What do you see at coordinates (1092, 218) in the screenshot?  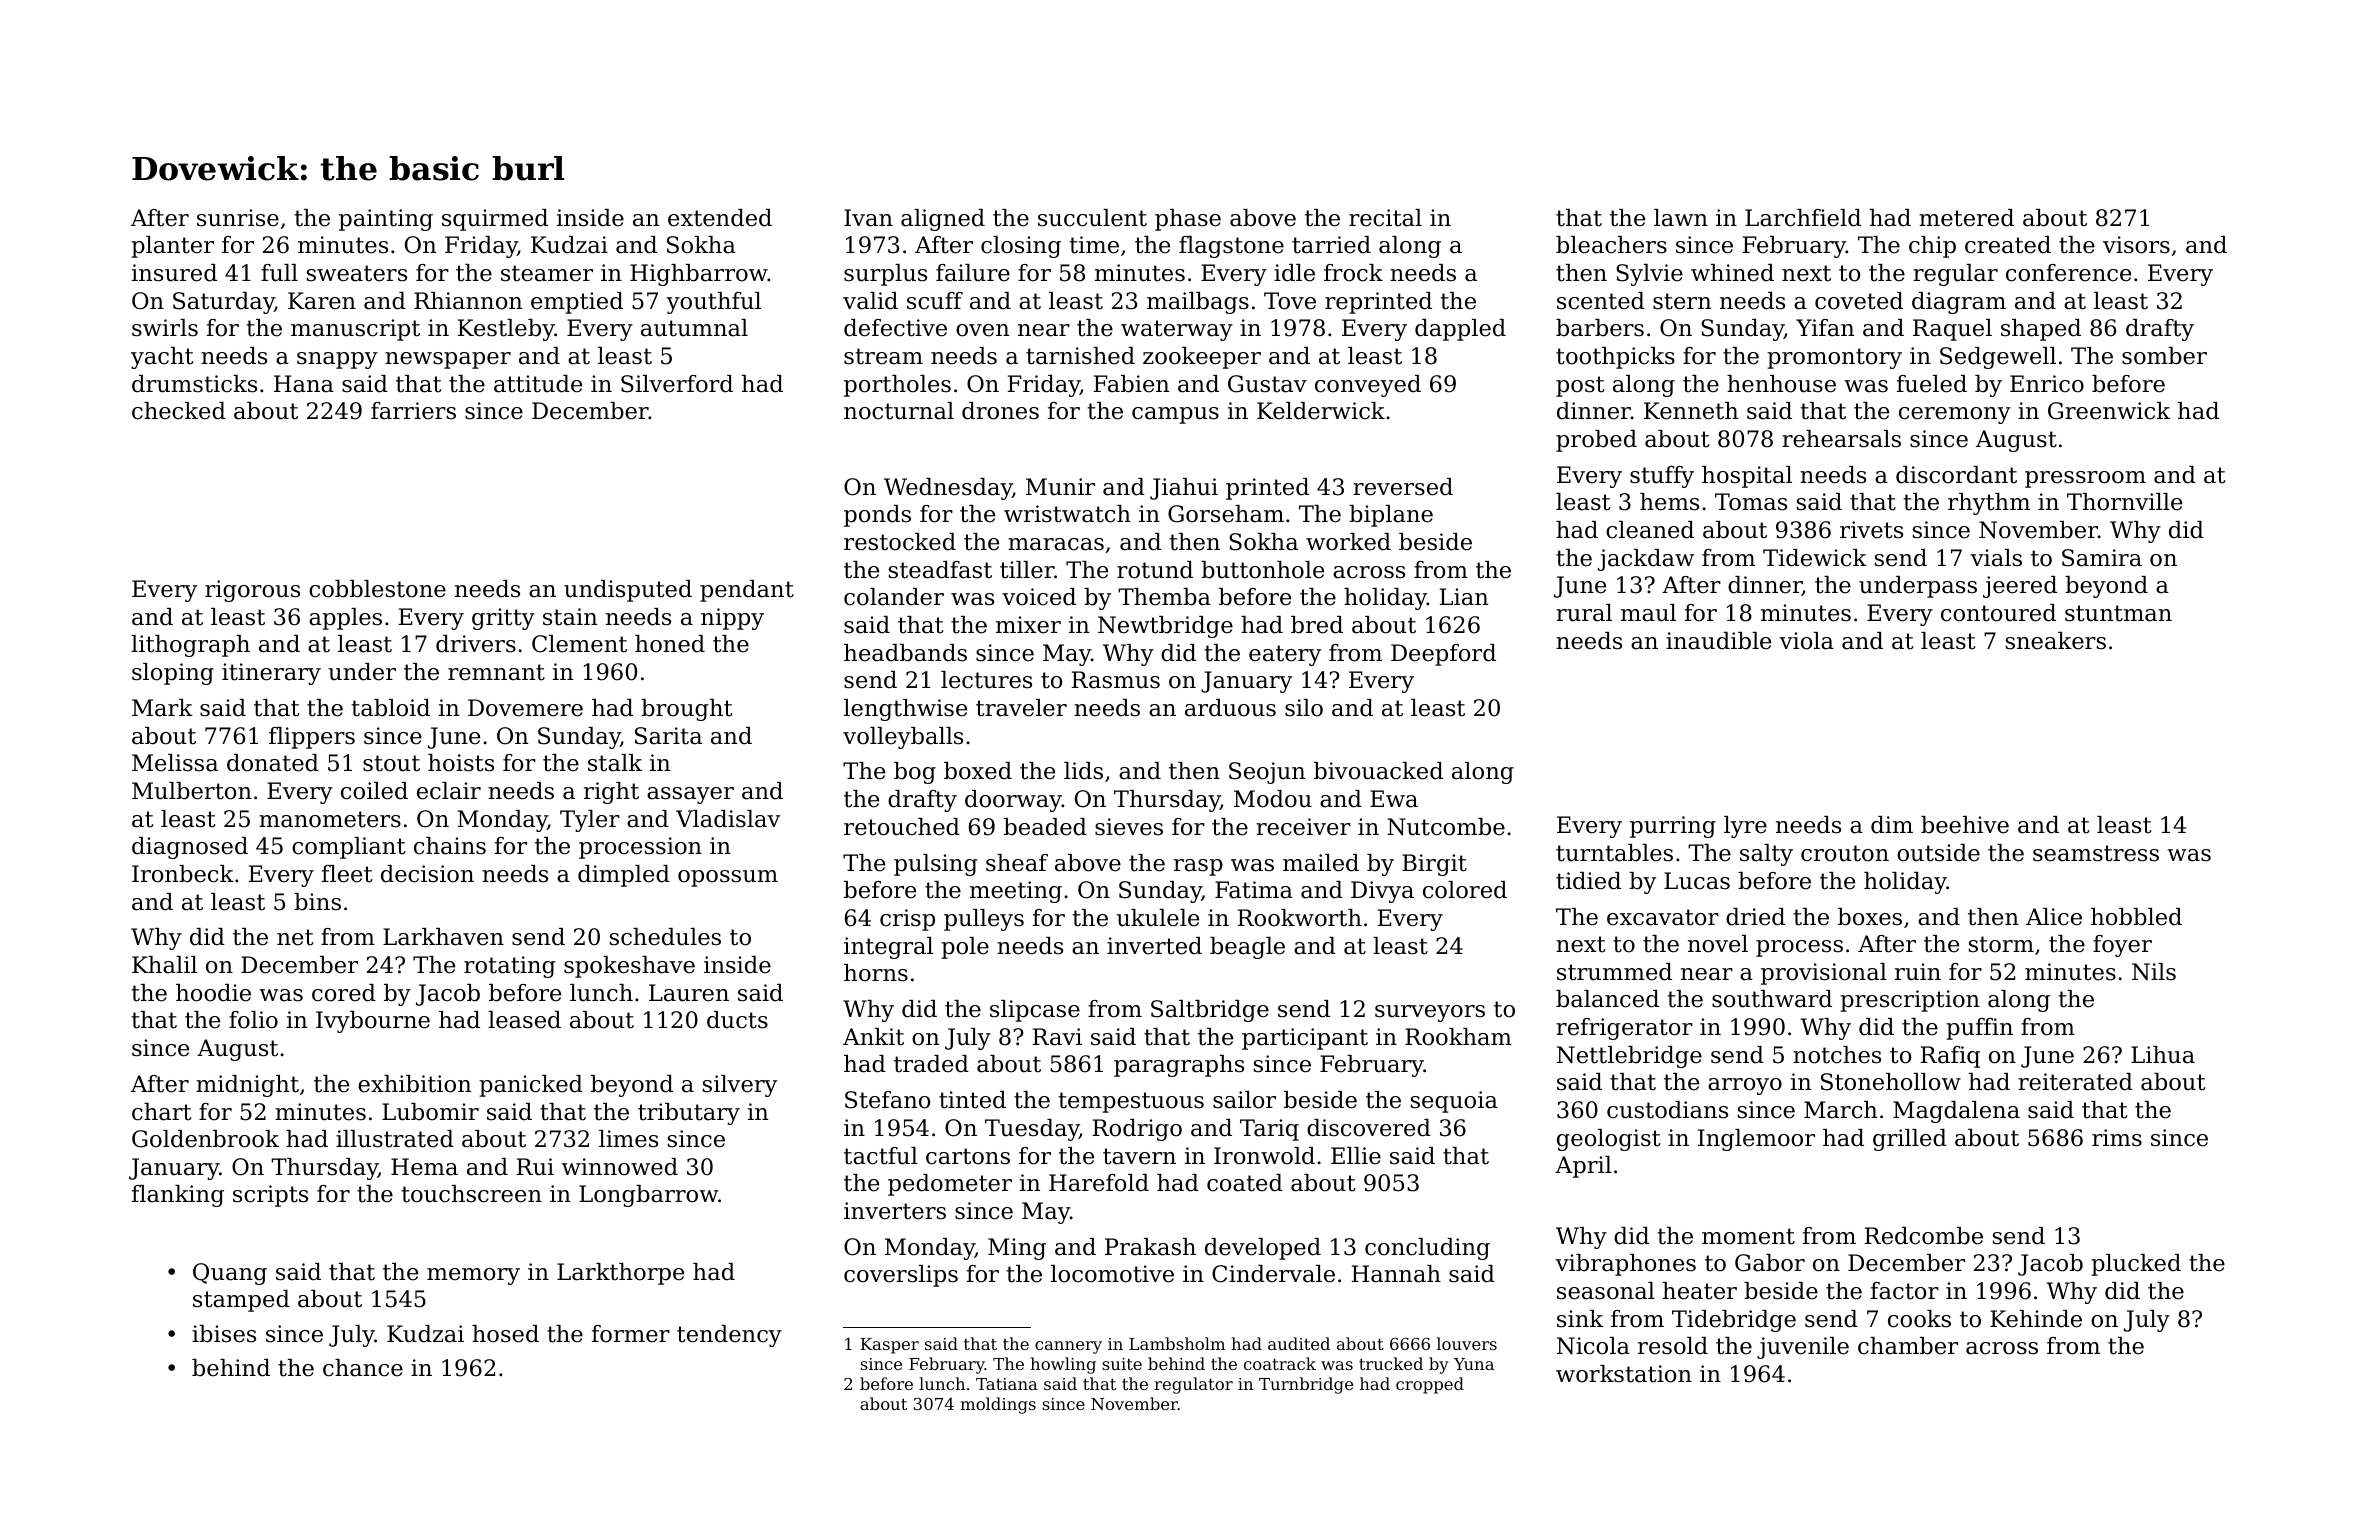 I see `succulent` at bounding box center [1092, 218].
